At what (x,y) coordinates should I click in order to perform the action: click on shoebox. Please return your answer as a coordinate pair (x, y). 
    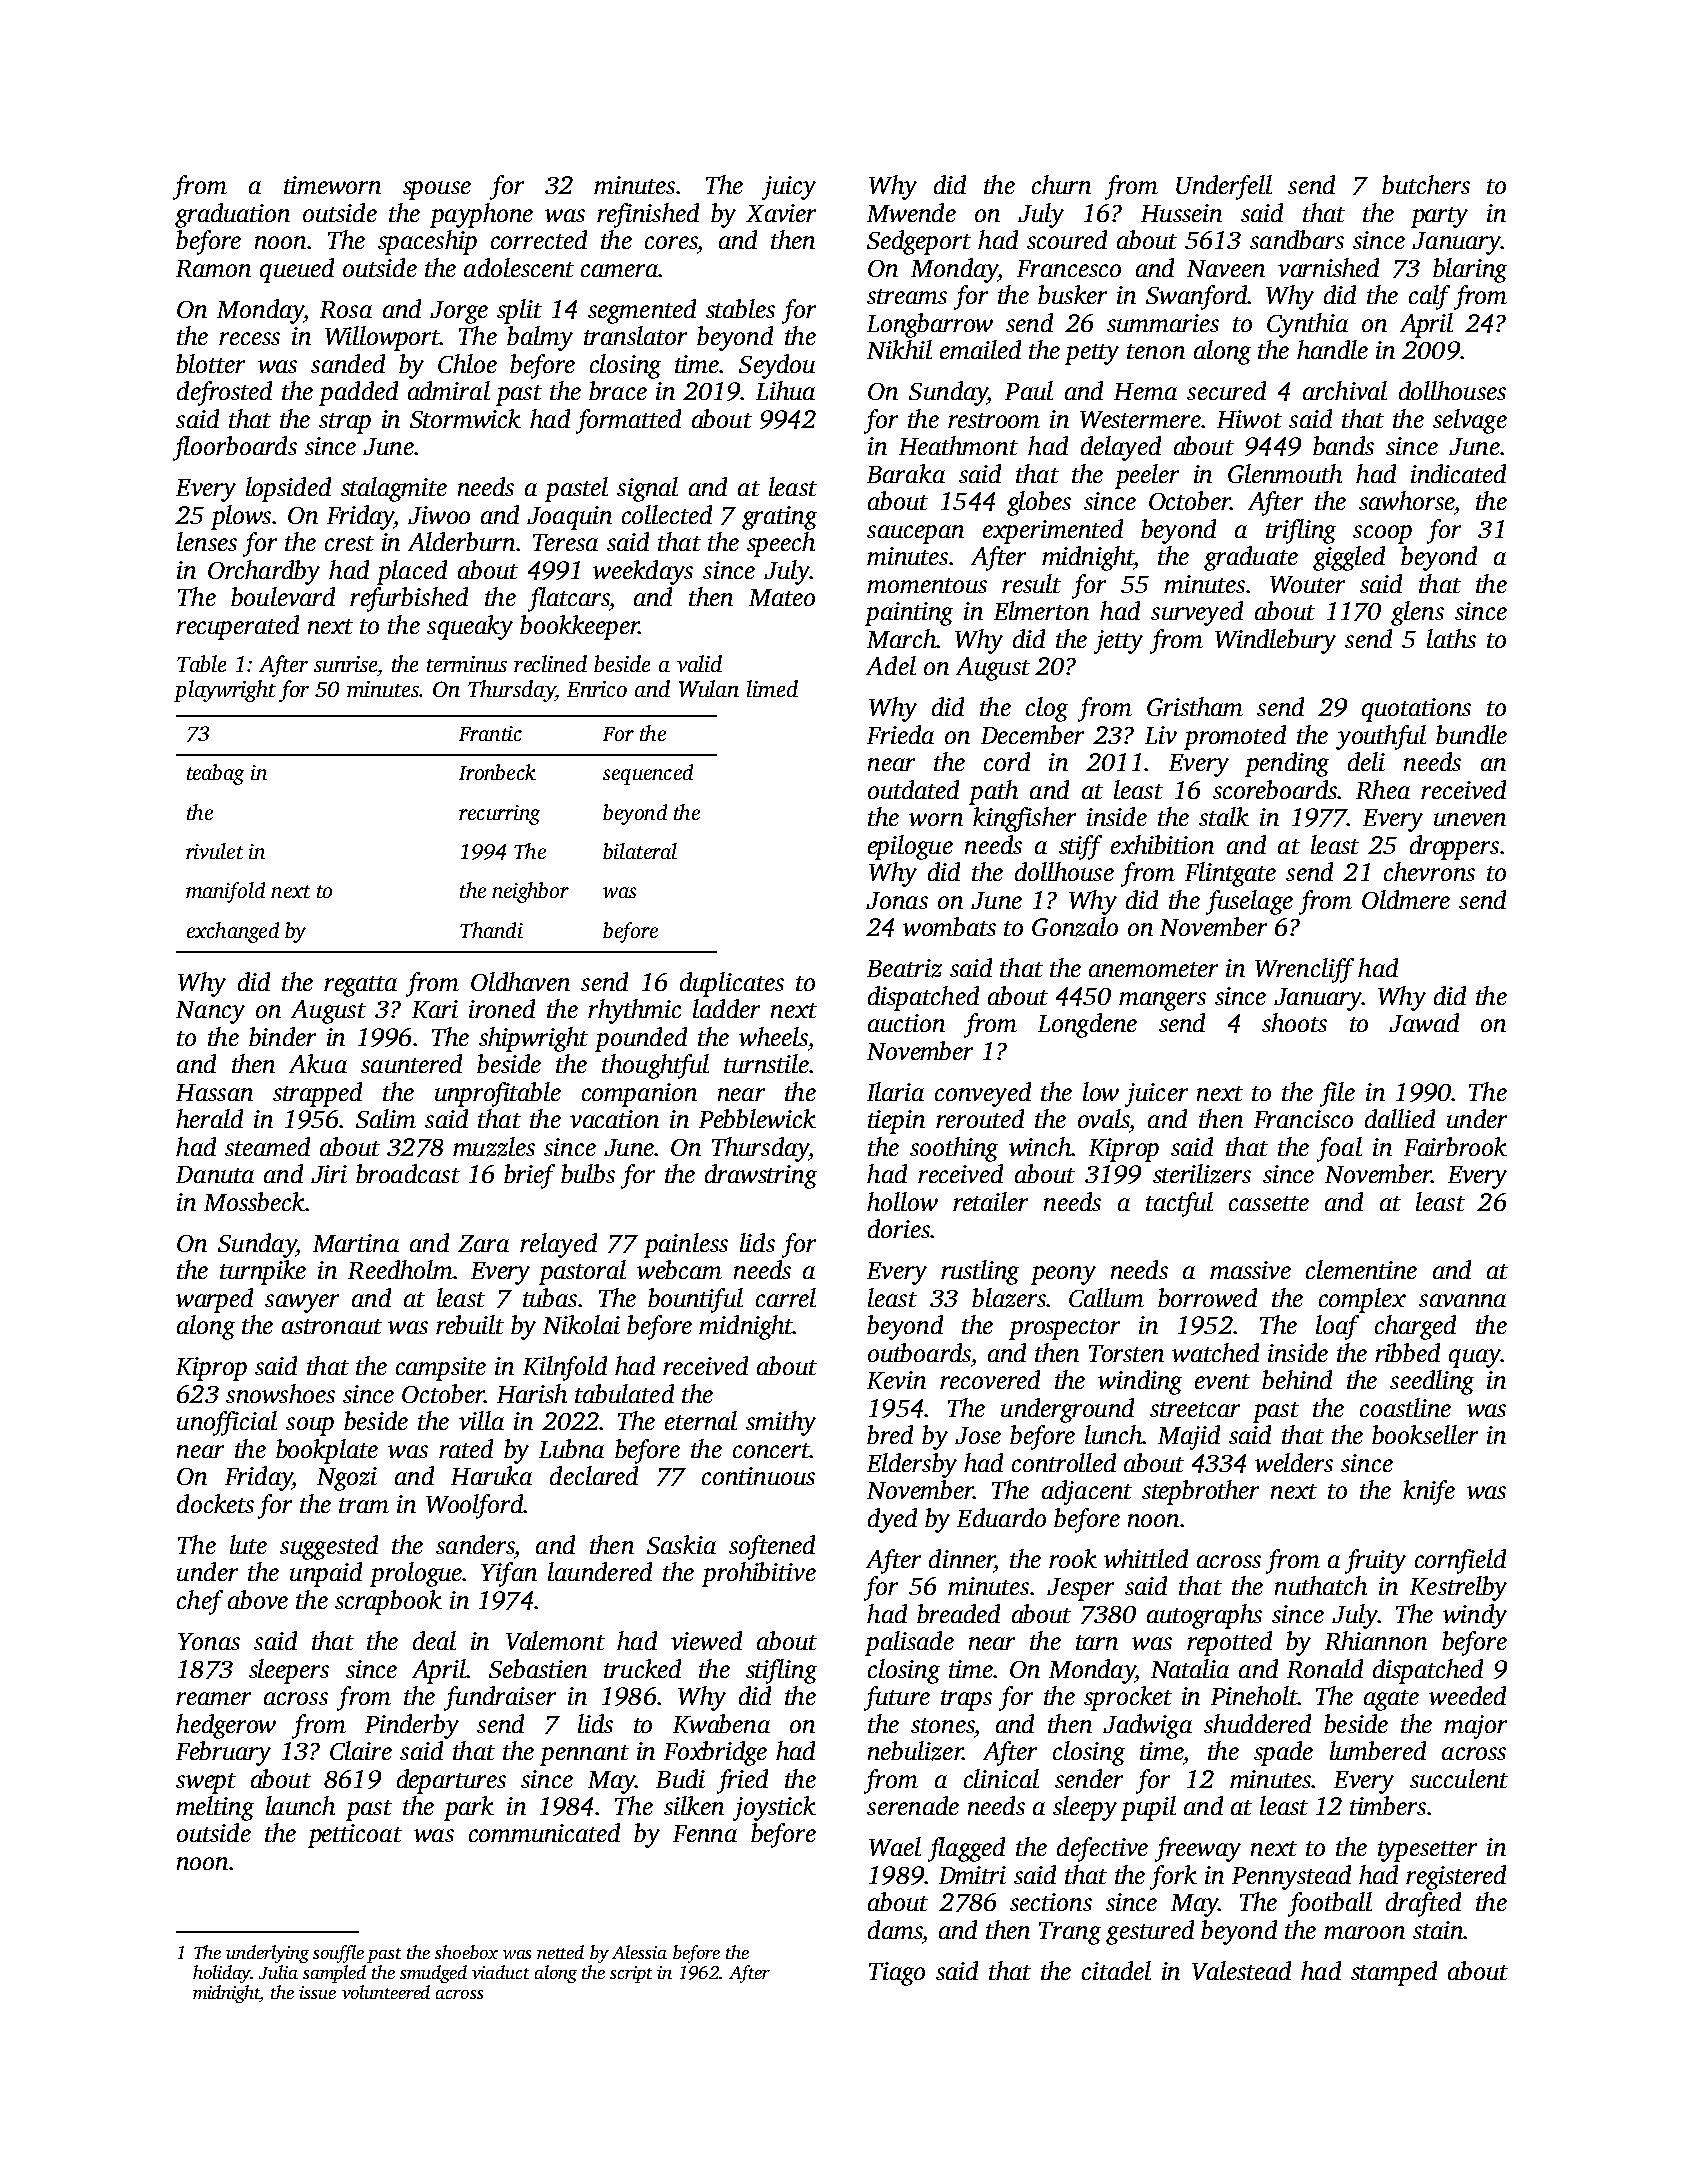
    Looking at the image, I should click on (466, 1952).
